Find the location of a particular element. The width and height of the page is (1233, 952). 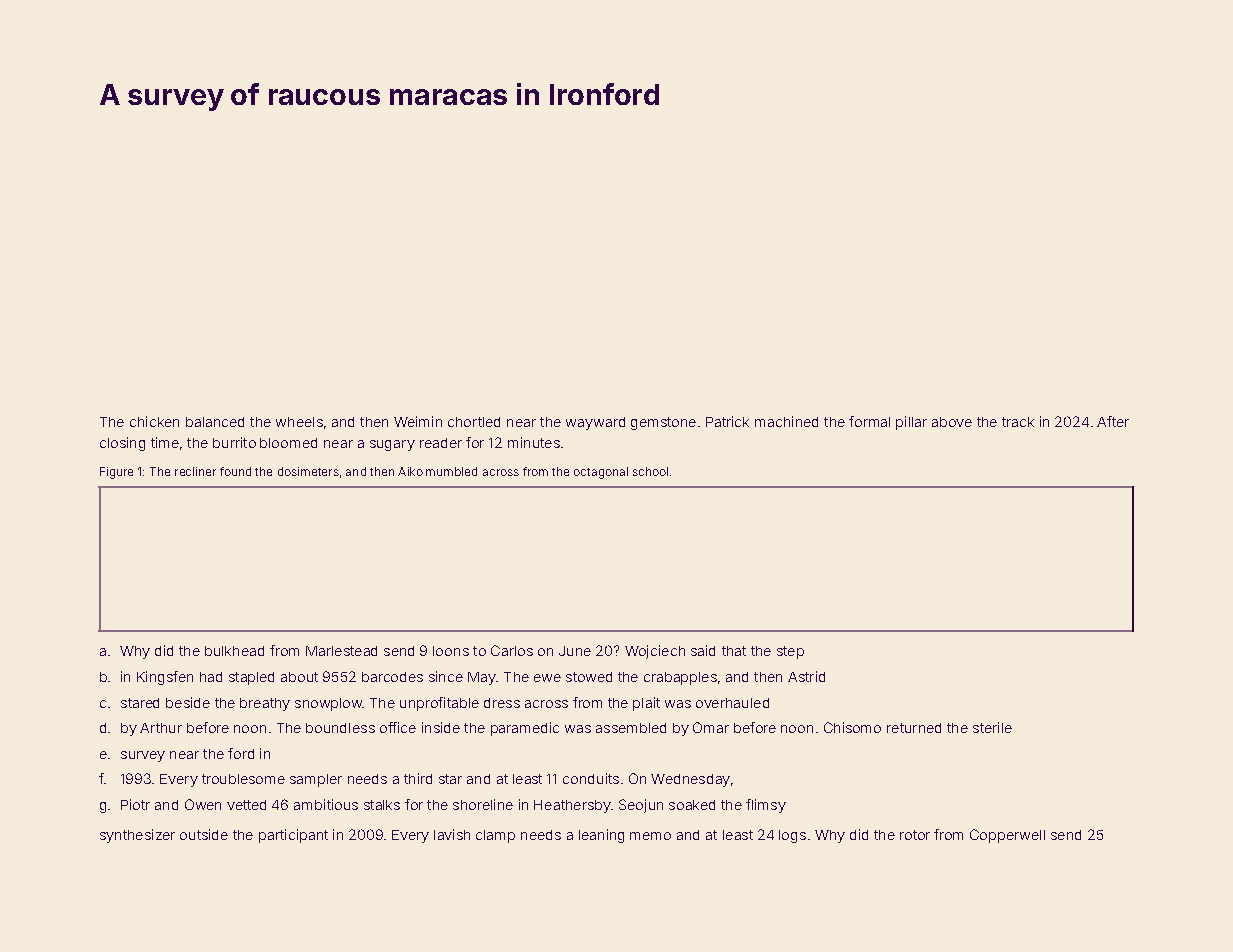

June is located at coordinates (575, 651).
